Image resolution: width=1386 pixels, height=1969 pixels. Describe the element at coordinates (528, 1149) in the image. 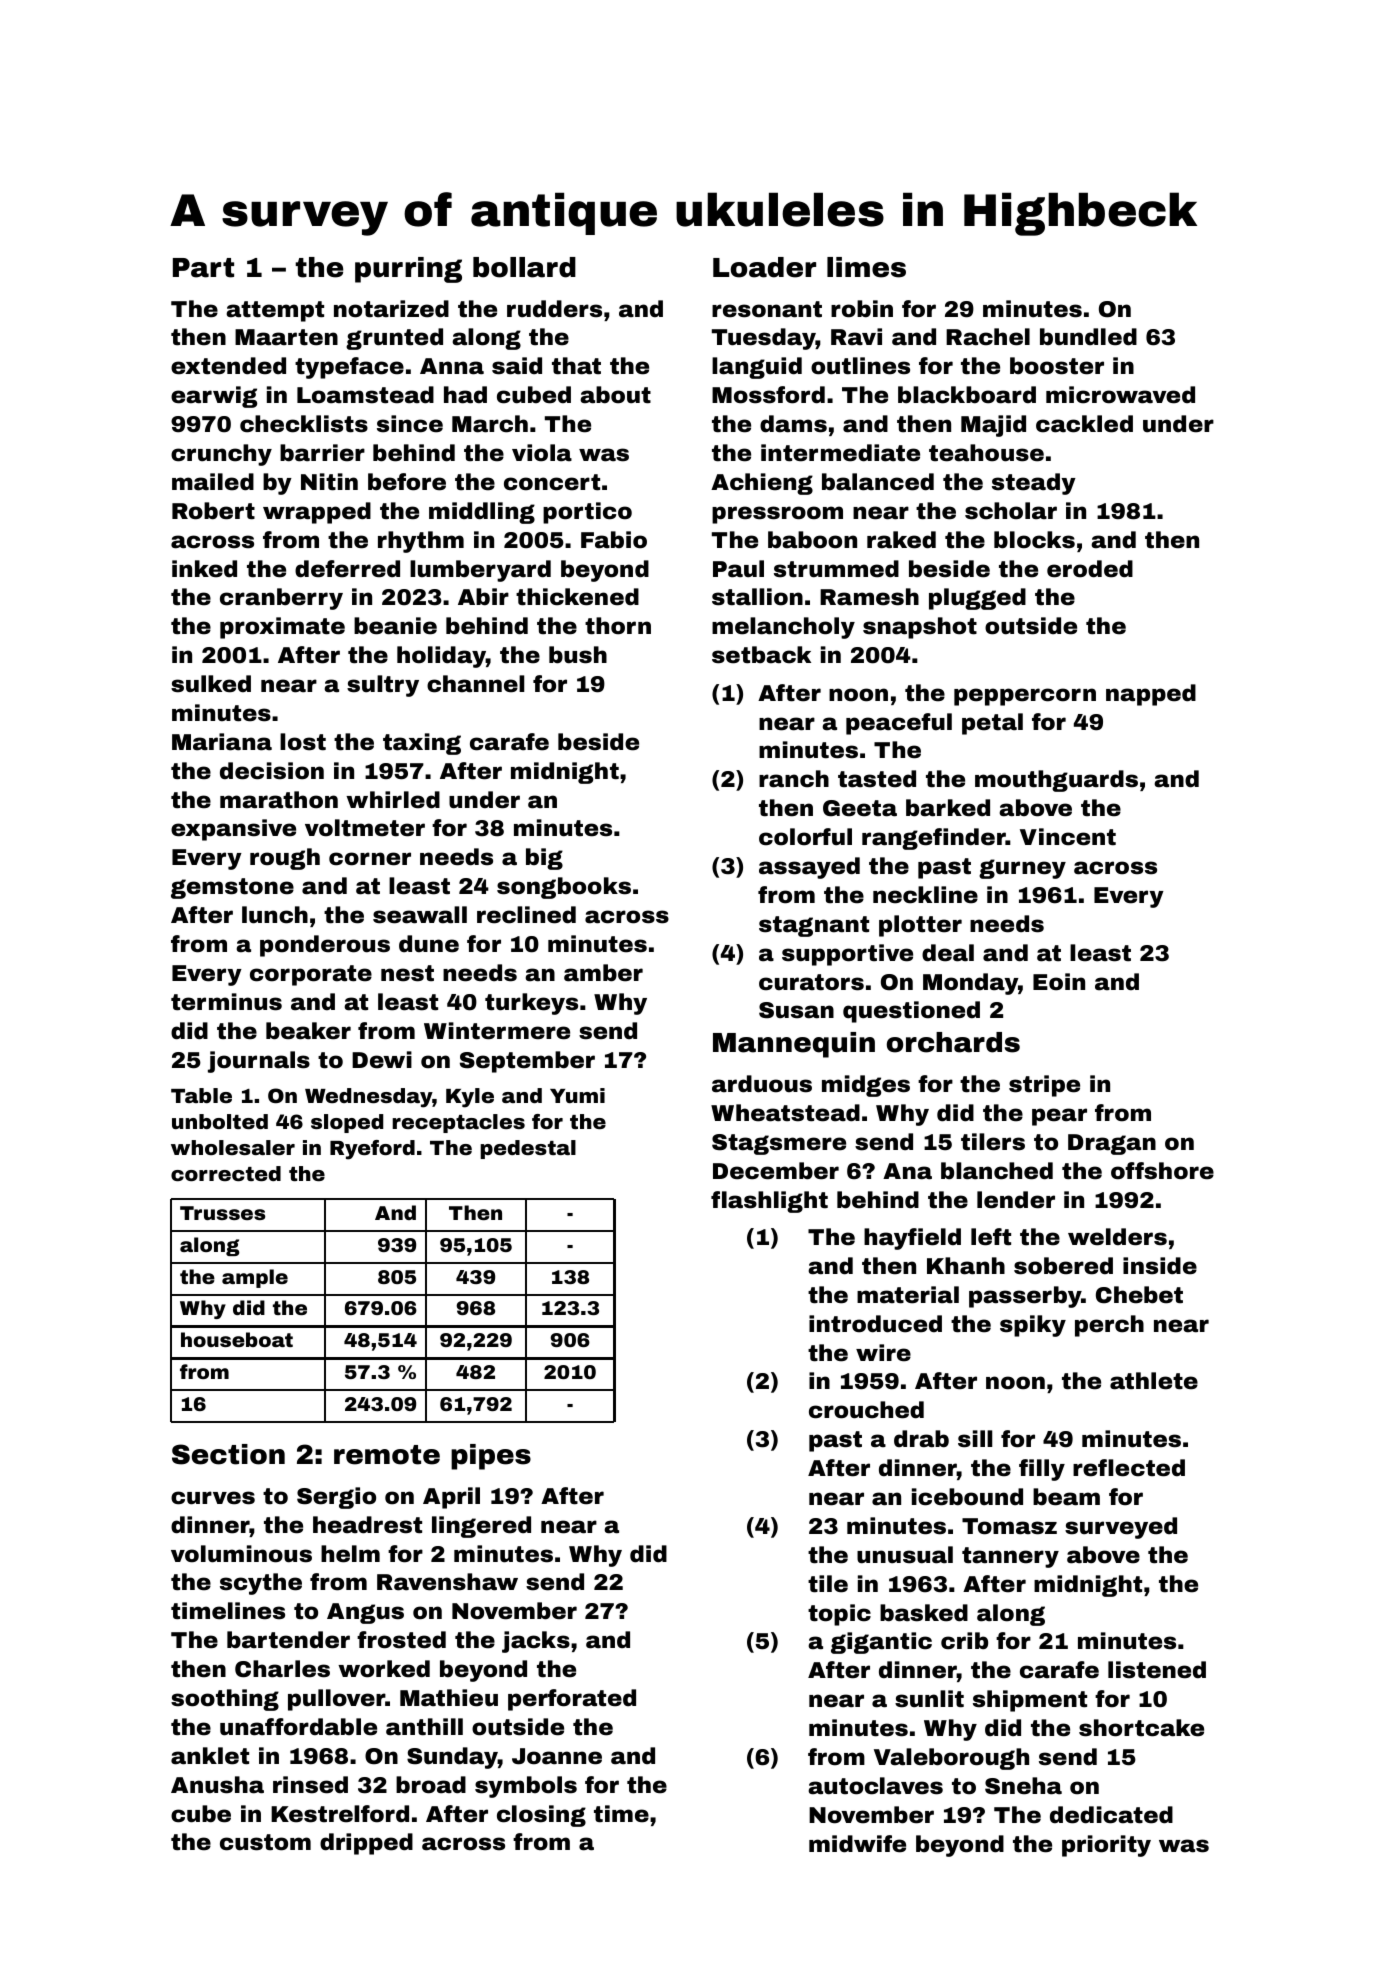

I see `pedestal` at that location.
